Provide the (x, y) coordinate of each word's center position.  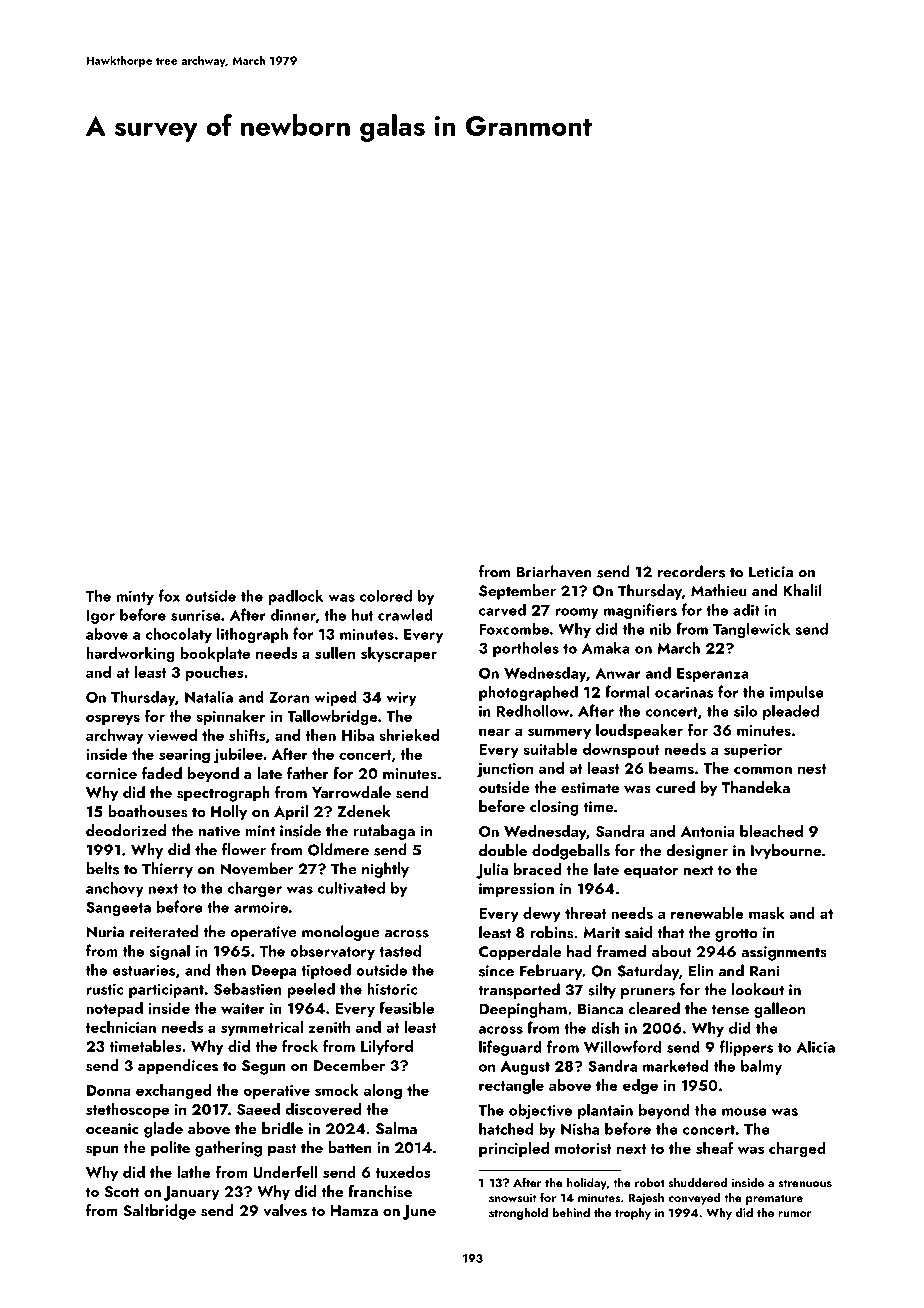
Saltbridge (159, 1212)
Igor (101, 617)
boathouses (147, 811)
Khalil (802, 590)
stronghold (518, 1213)
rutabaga (384, 832)
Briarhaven (554, 571)
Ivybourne (786, 852)
